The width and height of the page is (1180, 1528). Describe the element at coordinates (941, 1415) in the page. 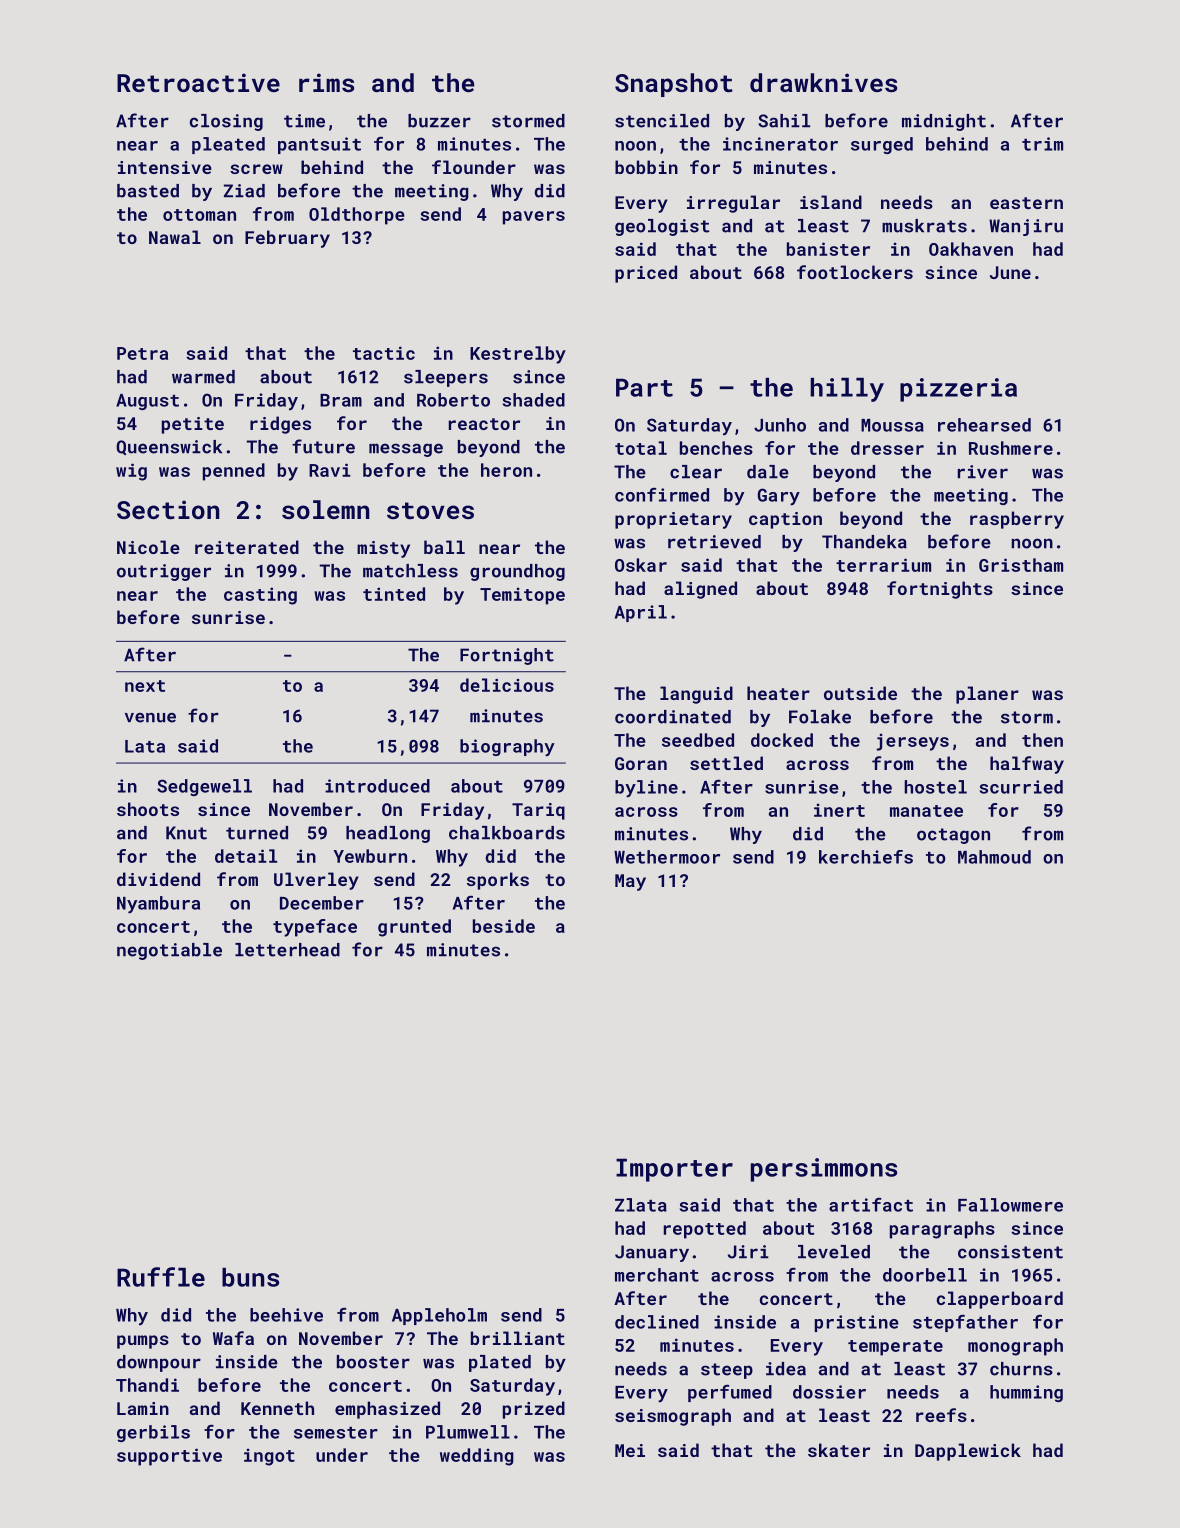

I see `reefs` at that location.
